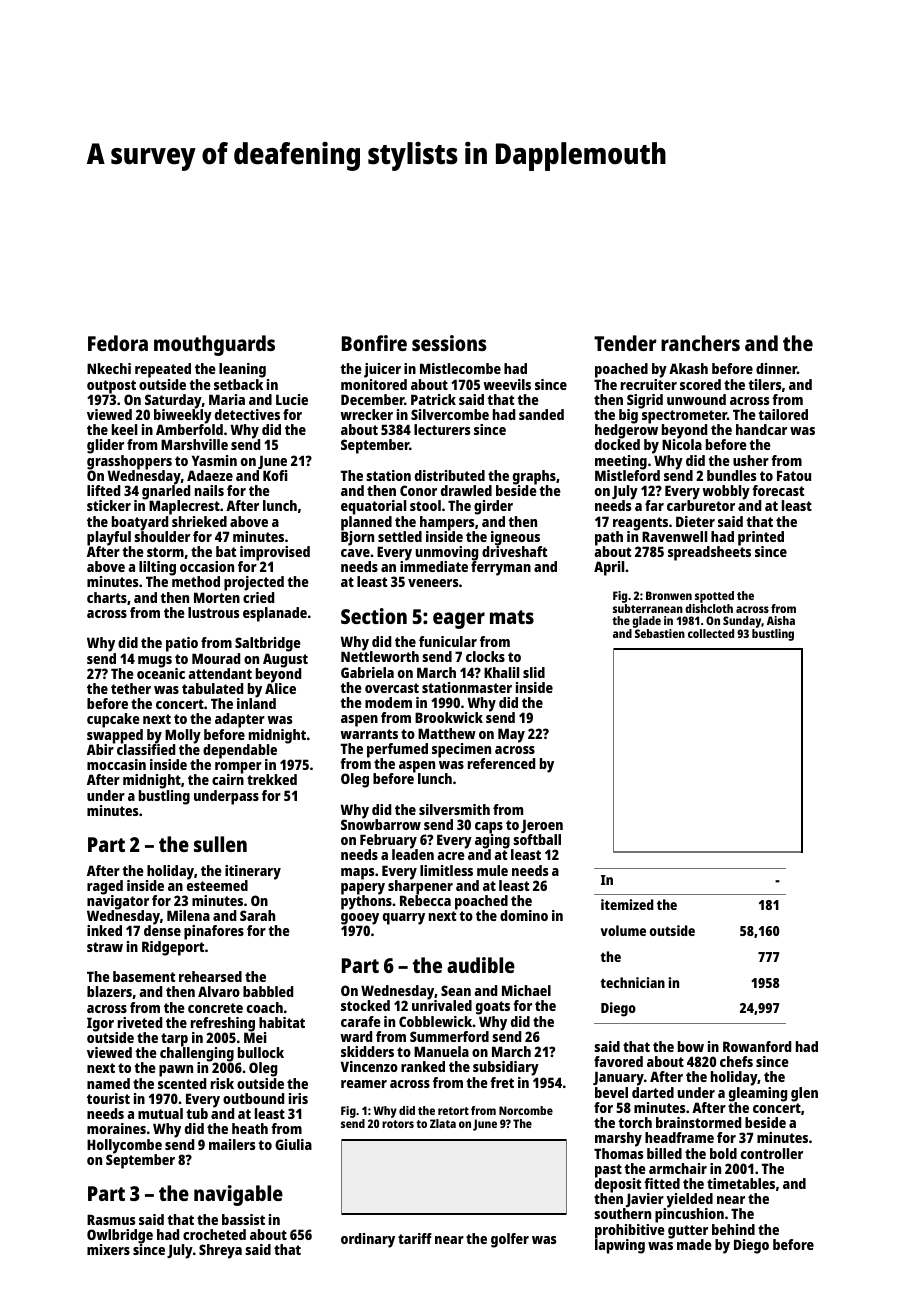 The image size is (908, 1316). I want to click on navigable, so click(238, 1195).
